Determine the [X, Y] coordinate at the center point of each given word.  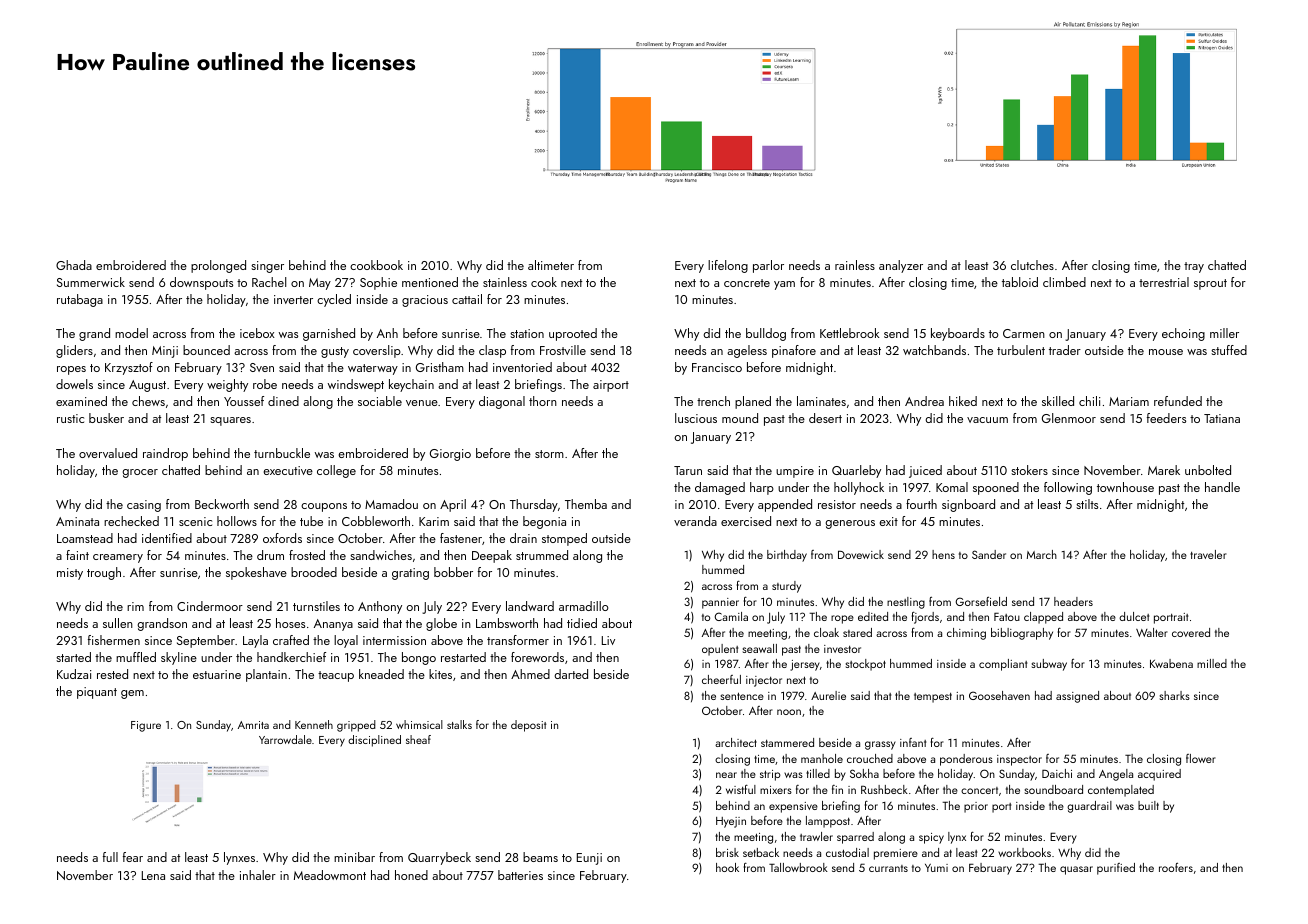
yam [784, 285]
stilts [1087, 504]
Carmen [1024, 333]
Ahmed [530, 674]
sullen [118, 623]
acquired [1159, 775]
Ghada [74, 265]
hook [727, 867]
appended [785, 505]
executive [288, 470]
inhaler [258, 875]
